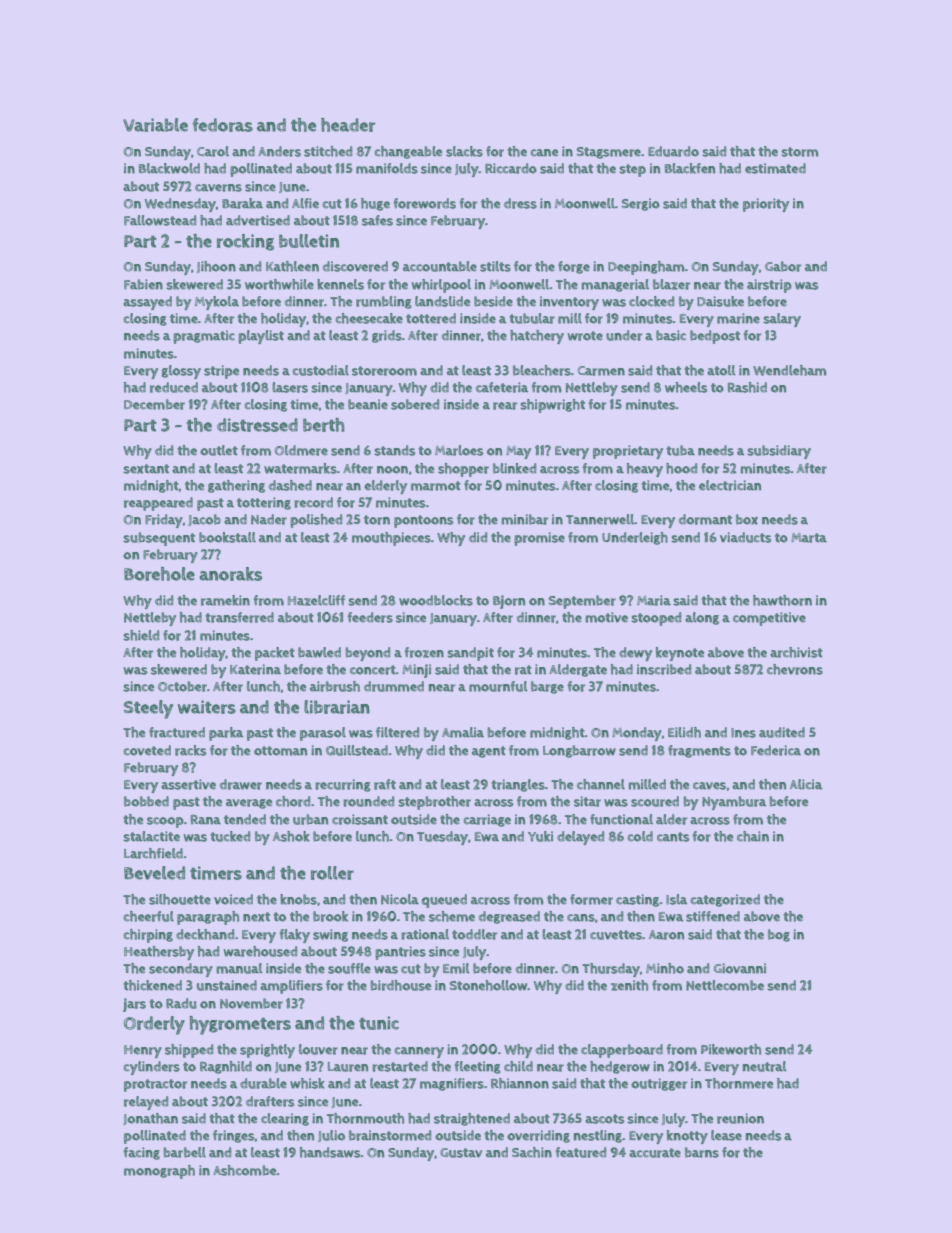 The image size is (952, 1233). I want to click on croissant, so click(360, 819).
